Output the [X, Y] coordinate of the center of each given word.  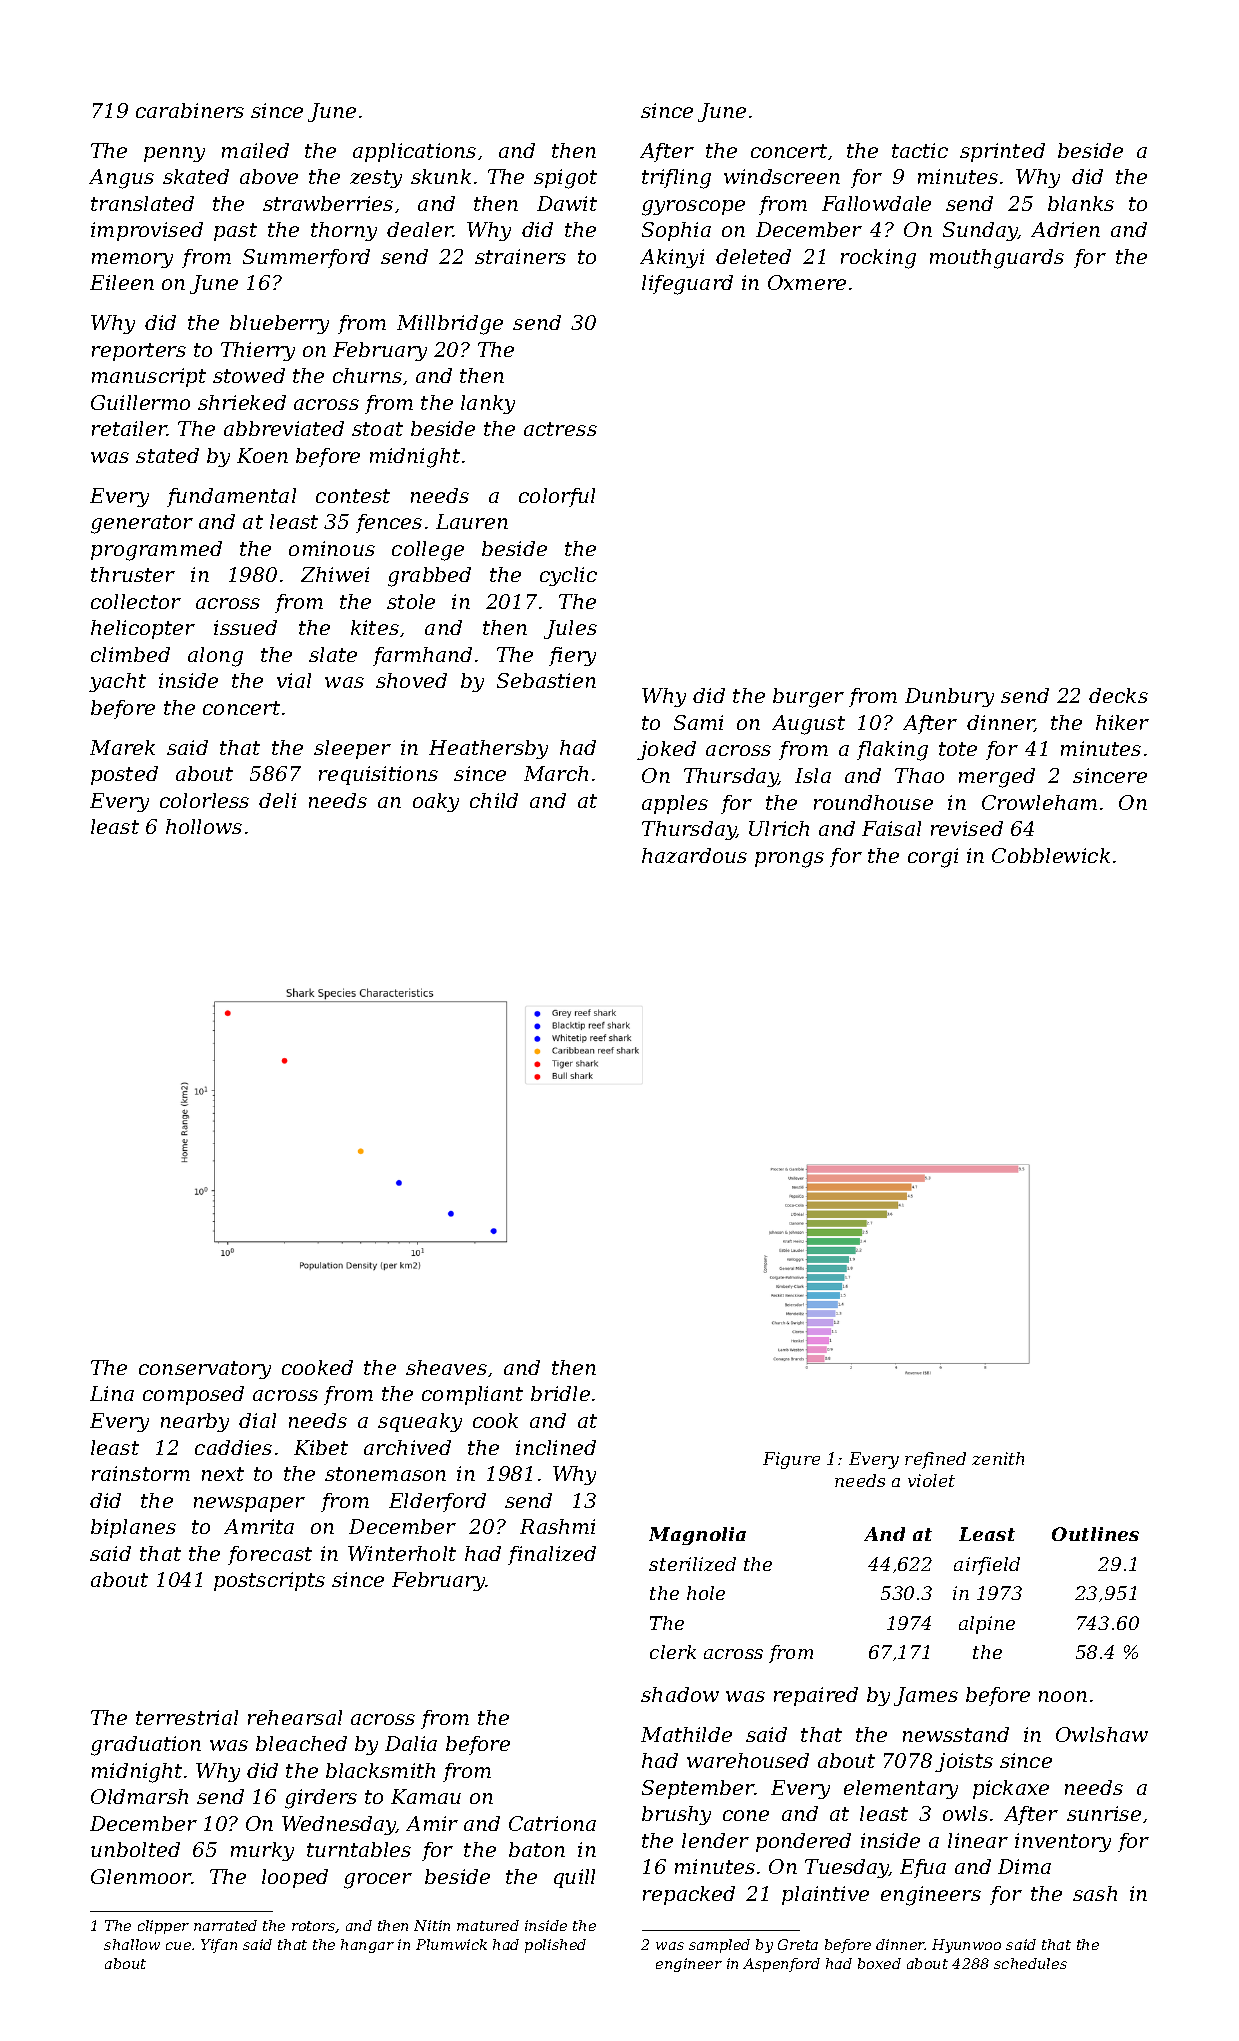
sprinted [1002, 152]
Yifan [219, 1946]
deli [277, 800]
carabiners [190, 110]
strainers [520, 256]
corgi [933, 858]
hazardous [694, 855]
